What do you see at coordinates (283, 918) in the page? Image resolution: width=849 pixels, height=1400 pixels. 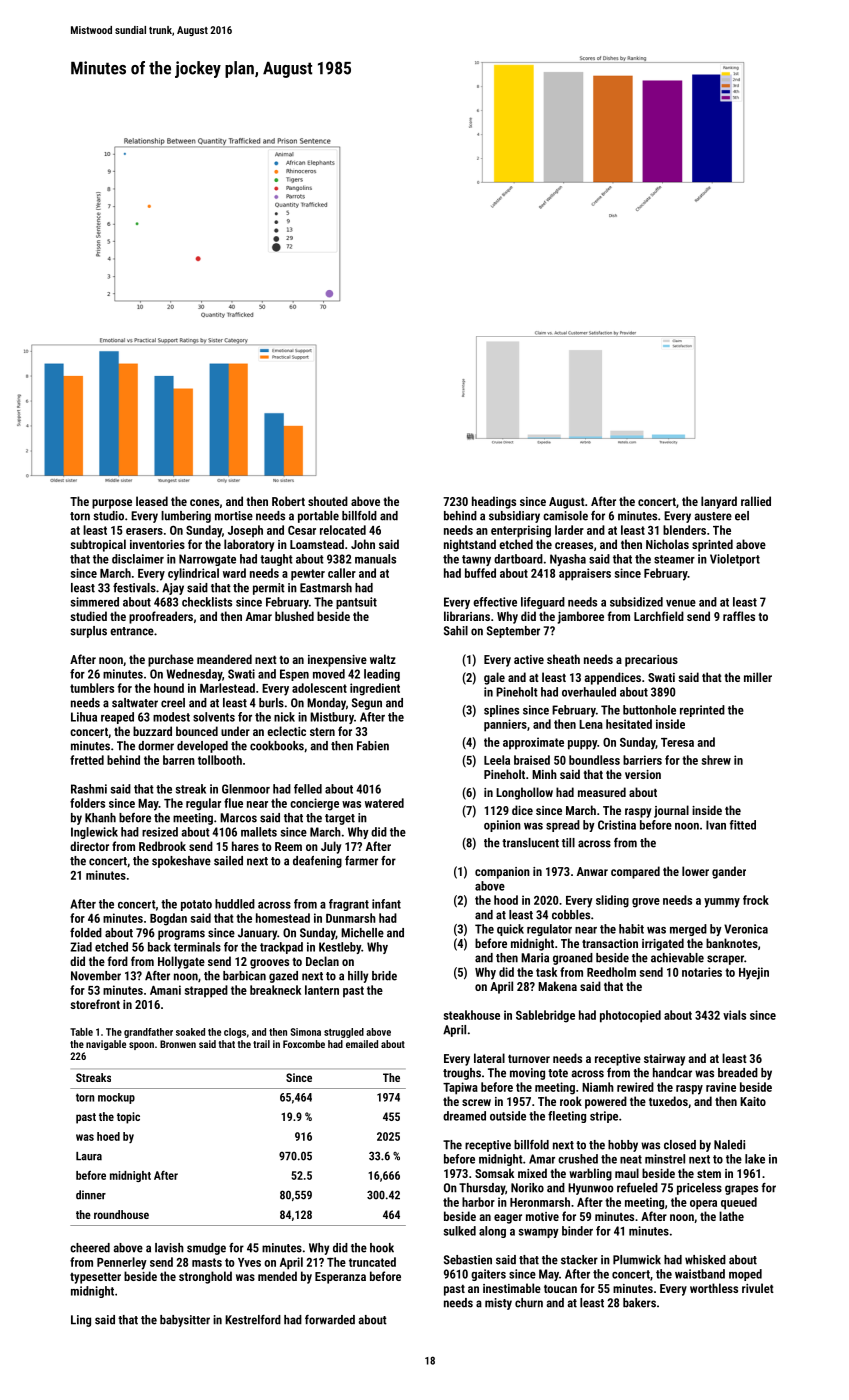 I see `homestead` at bounding box center [283, 918].
